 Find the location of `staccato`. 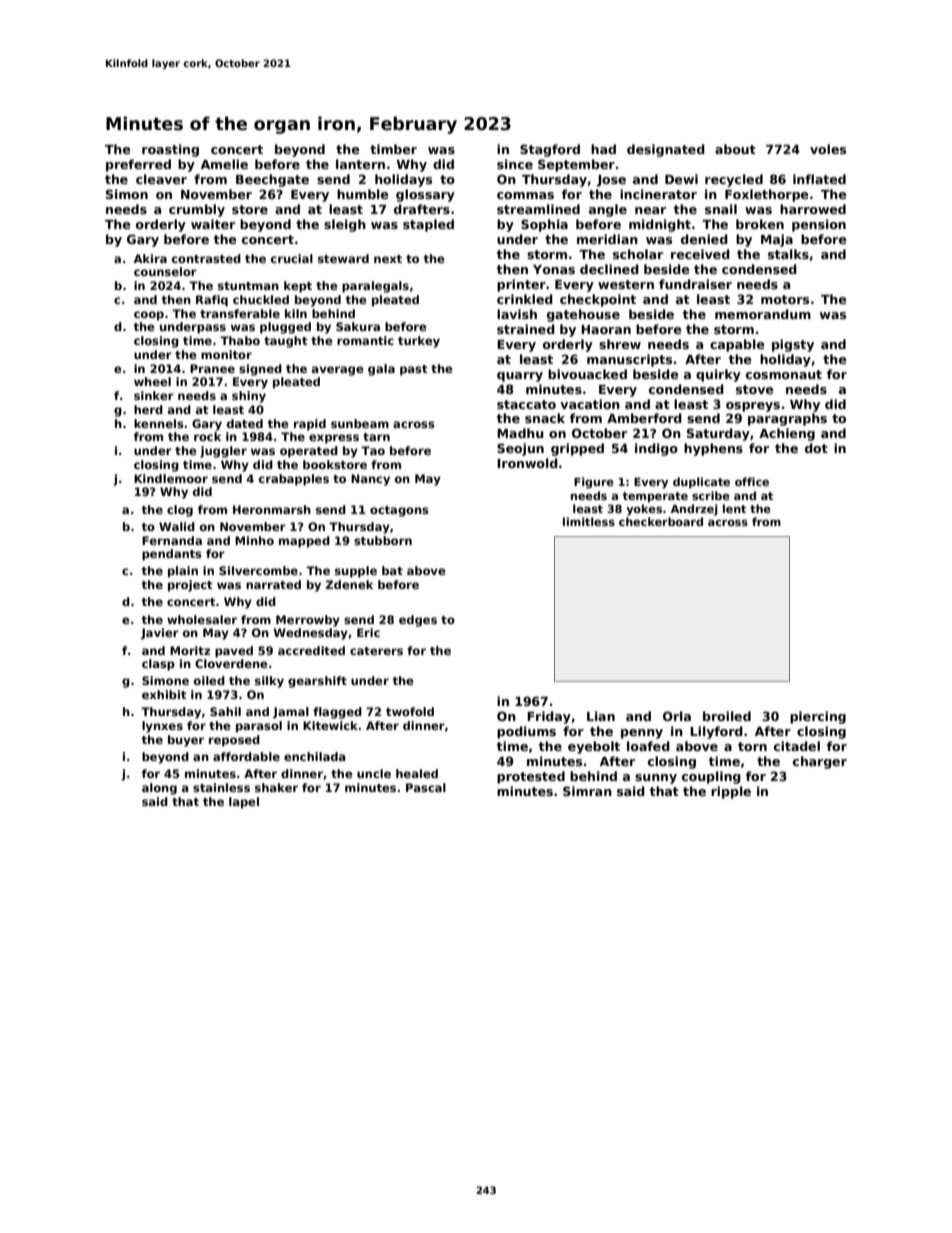

staccato is located at coordinates (526, 404).
